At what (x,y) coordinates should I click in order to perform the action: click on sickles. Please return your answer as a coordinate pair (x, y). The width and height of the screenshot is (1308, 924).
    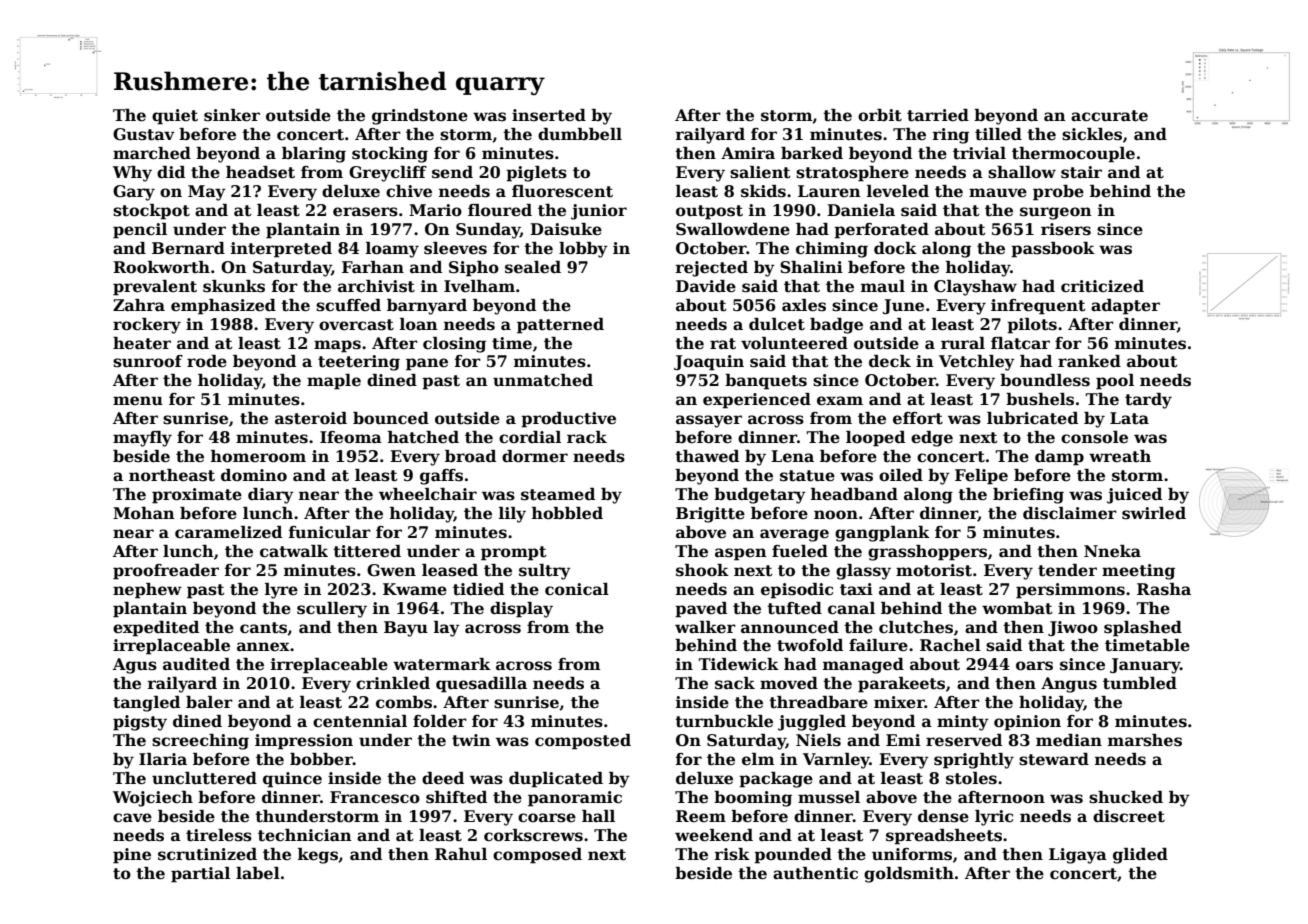
    Looking at the image, I should click on (1092, 134).
